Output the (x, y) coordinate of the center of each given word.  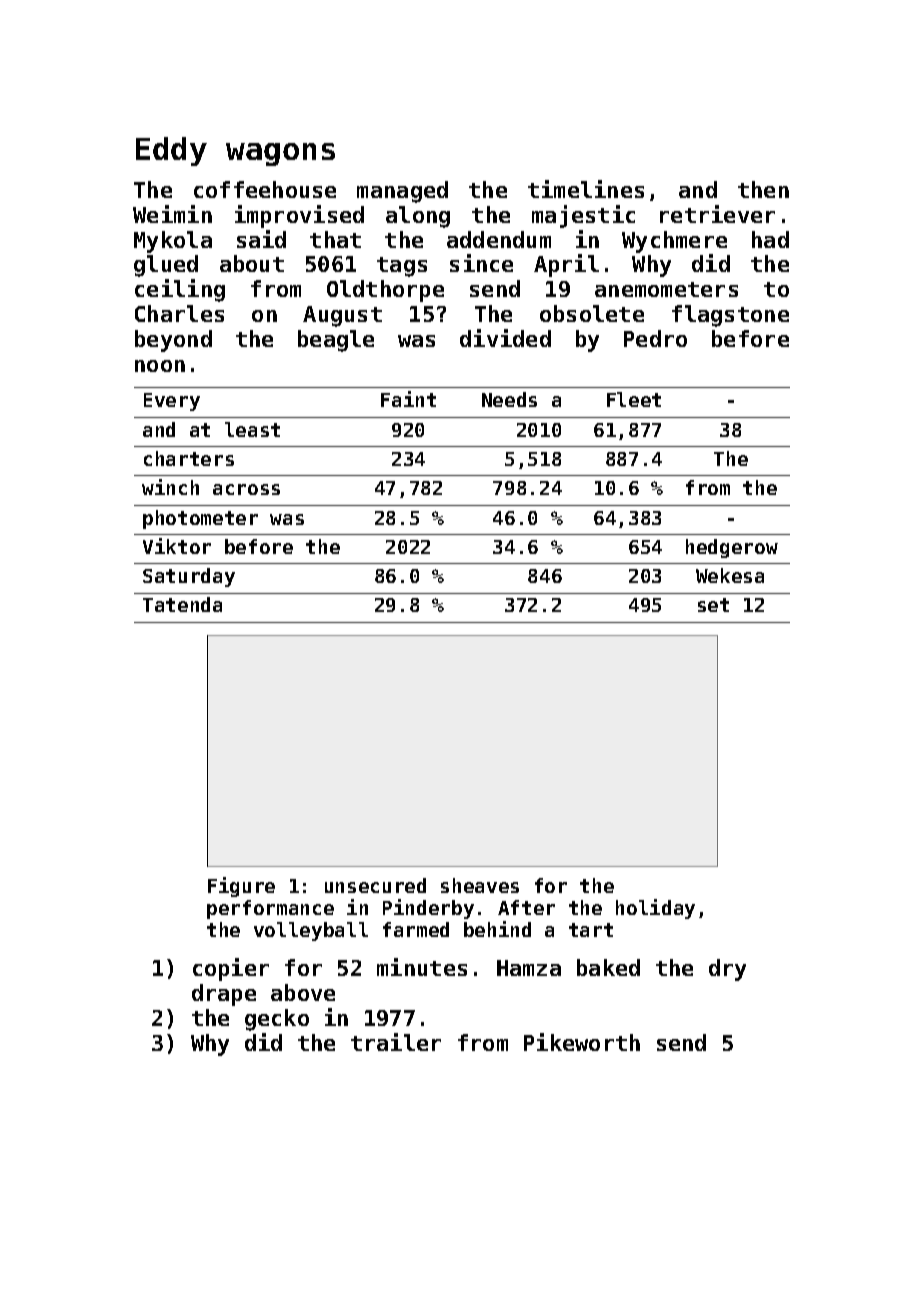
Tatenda (182, 604)
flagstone (730, 316)
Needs (509, 399)
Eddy (171, 151)
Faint (408, 399)
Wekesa (730, 575)
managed (402, 192)
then (763, 189)
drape (224, 995)
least (252, 429)
